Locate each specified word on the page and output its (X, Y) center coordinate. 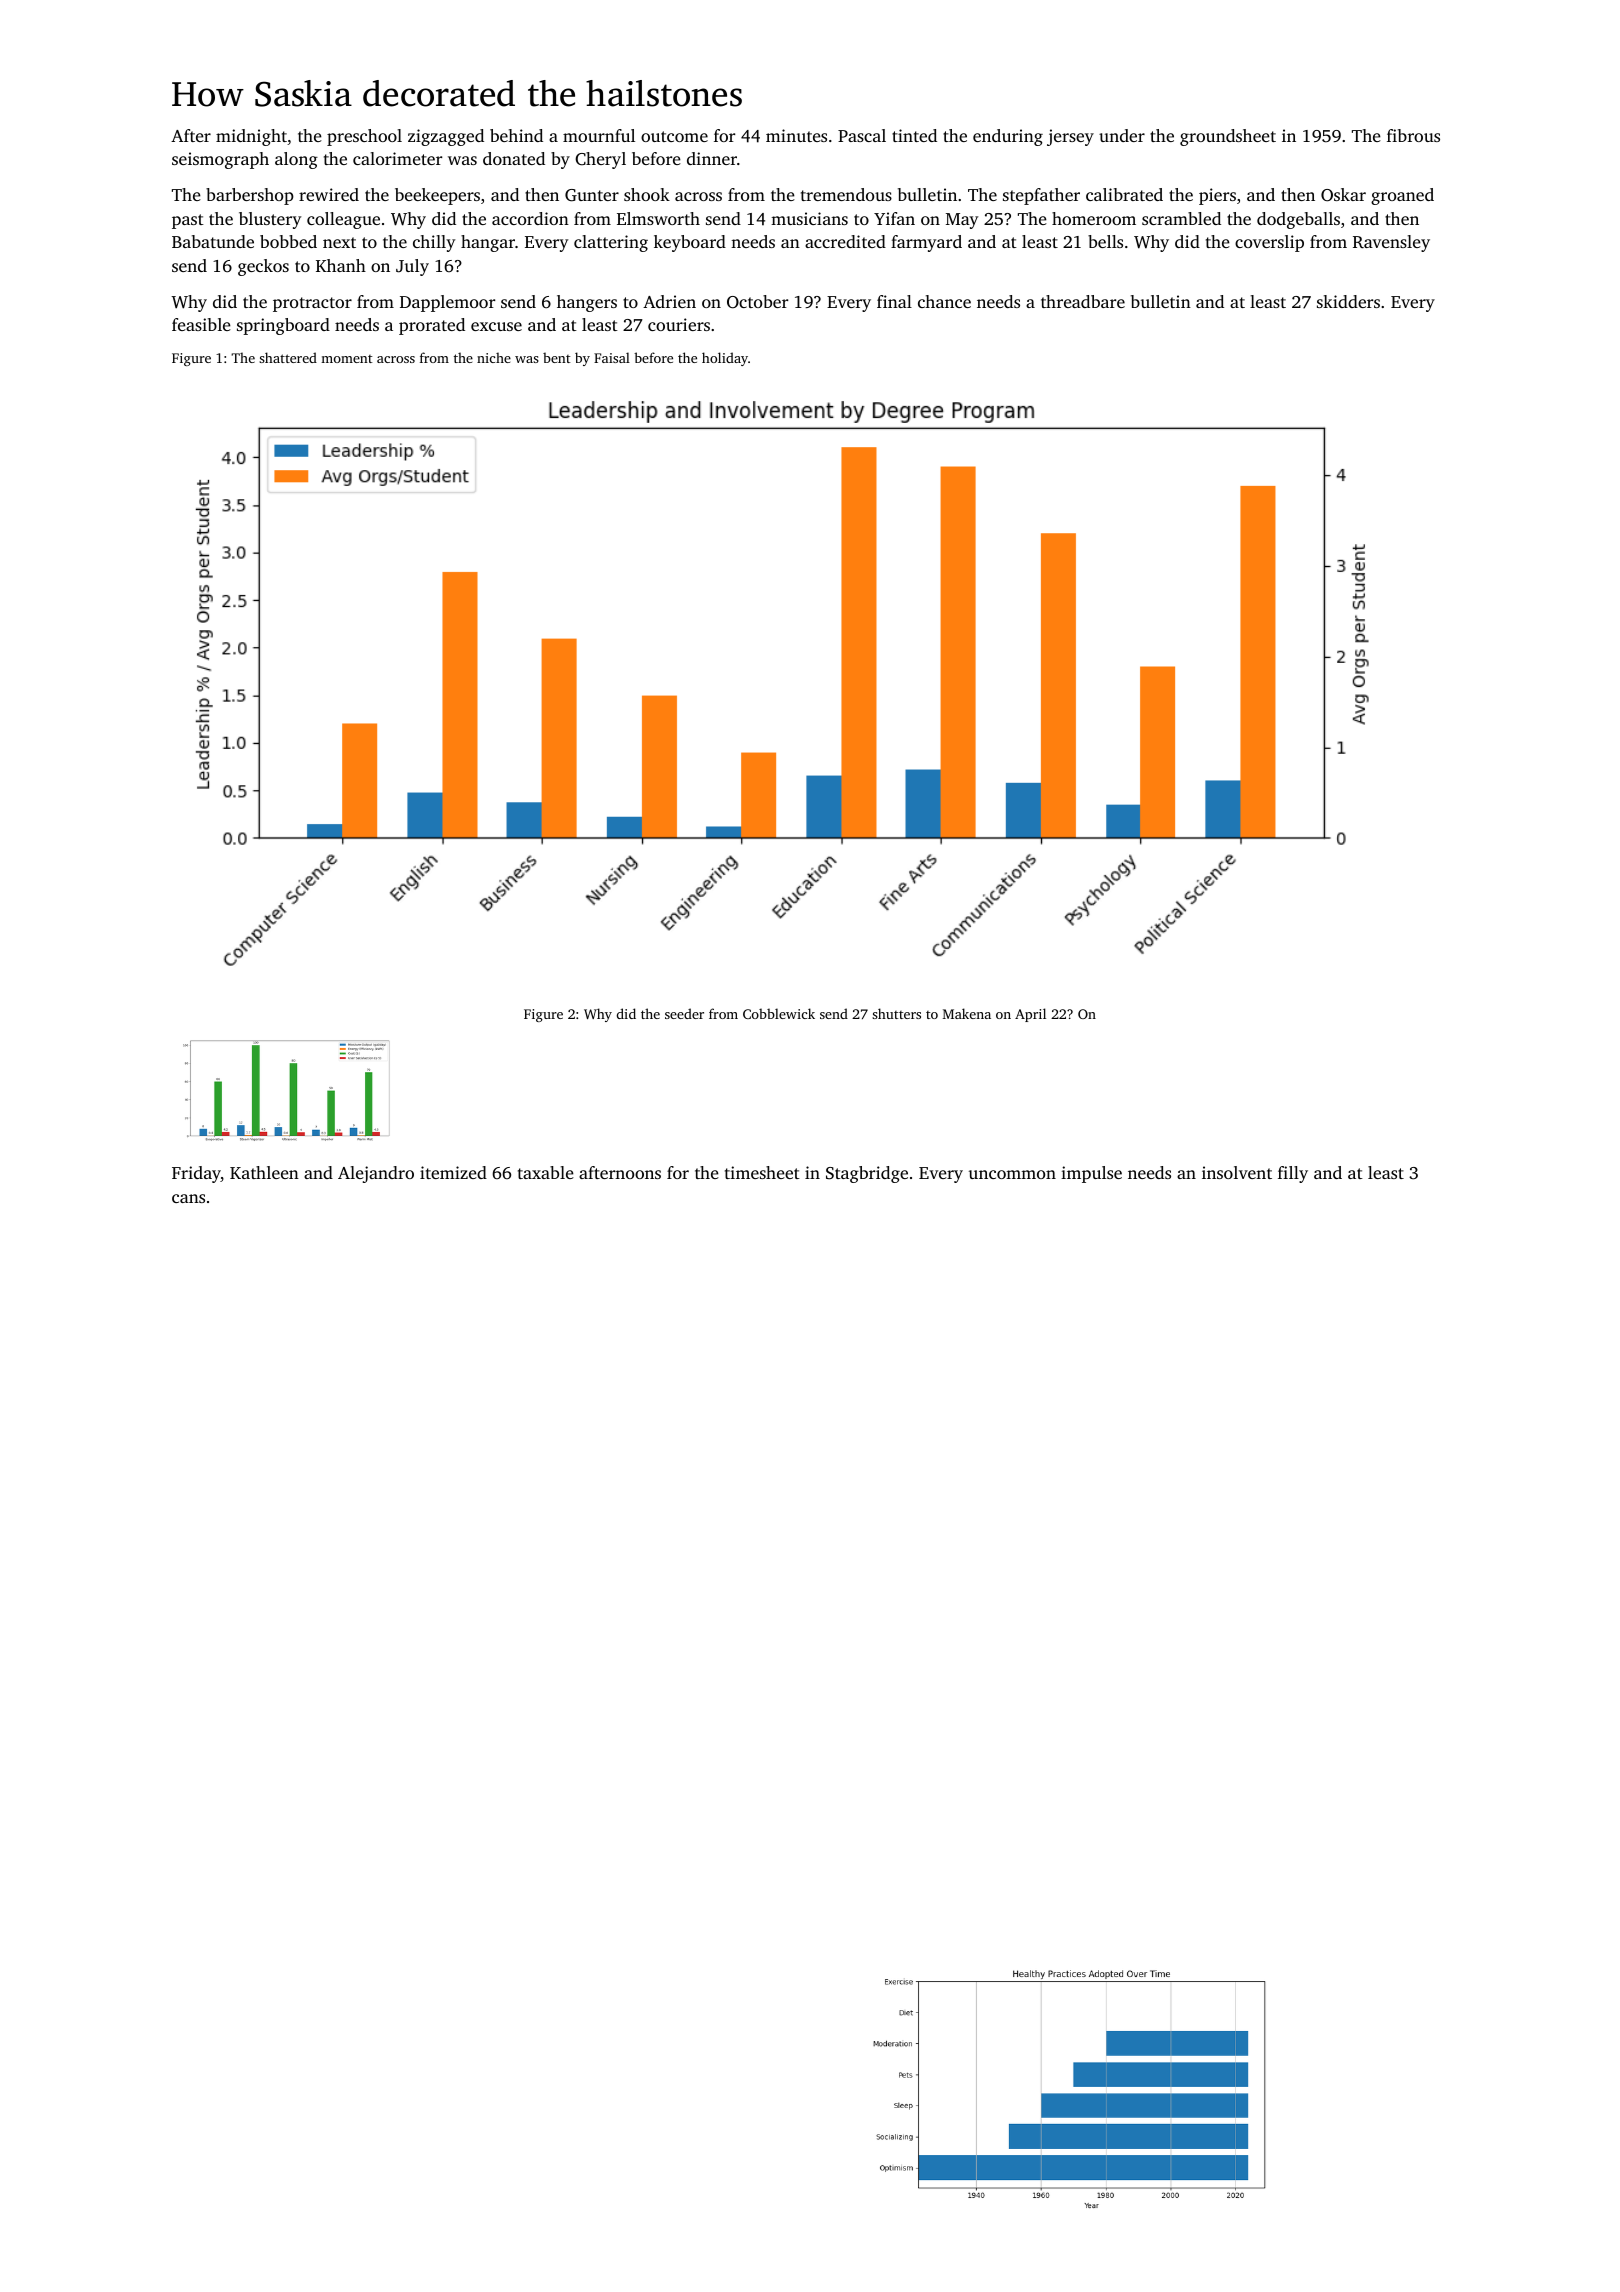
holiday (725, 359)
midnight (251, 137)
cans (188, 1198)
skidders (1348, 301)
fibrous (1413, 135)
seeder (684, 1013)
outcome (674, 136)
